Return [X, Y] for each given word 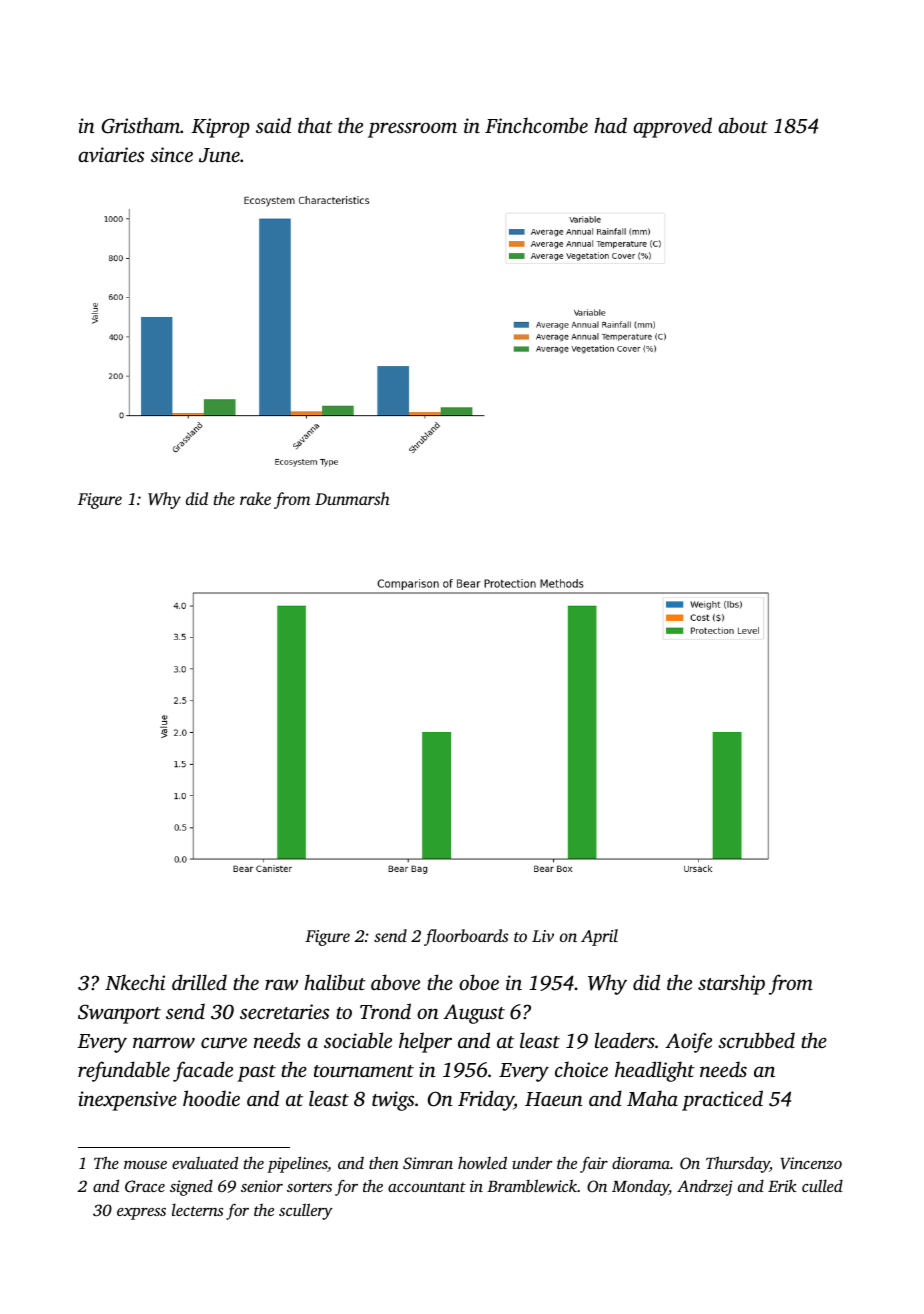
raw [281, 985]
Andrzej [705, 1187]
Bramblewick [532, 1185]
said [273, 125]
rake [255, 498]
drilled [199, 982]
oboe [479, 982]
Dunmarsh [352, 498]
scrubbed [756, 1040]
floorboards [466, 937]
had [610, 125]
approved [672, 127]
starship [731, 984]
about [743, 125]
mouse [145, 1165]
